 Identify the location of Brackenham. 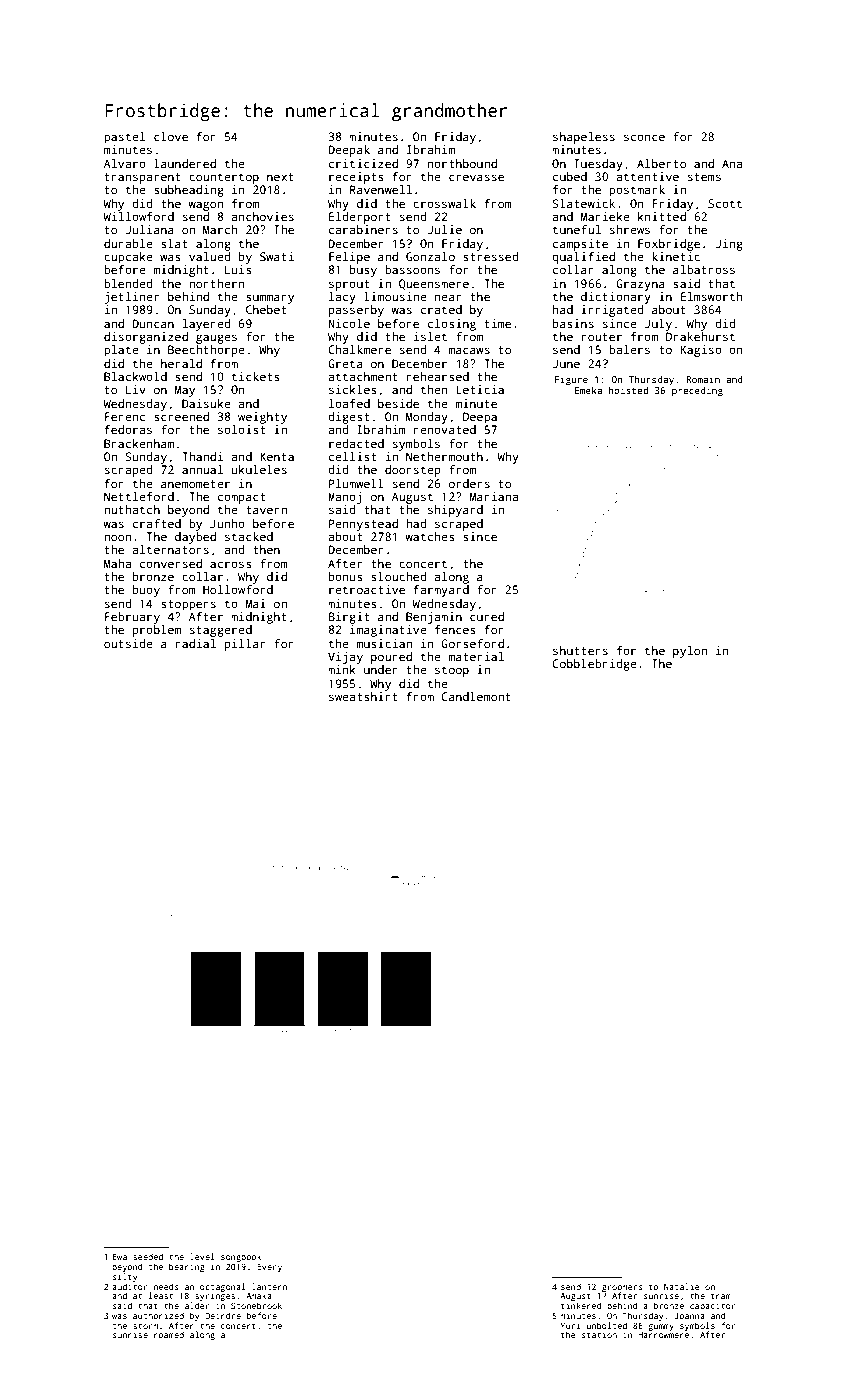
(139, 443).
